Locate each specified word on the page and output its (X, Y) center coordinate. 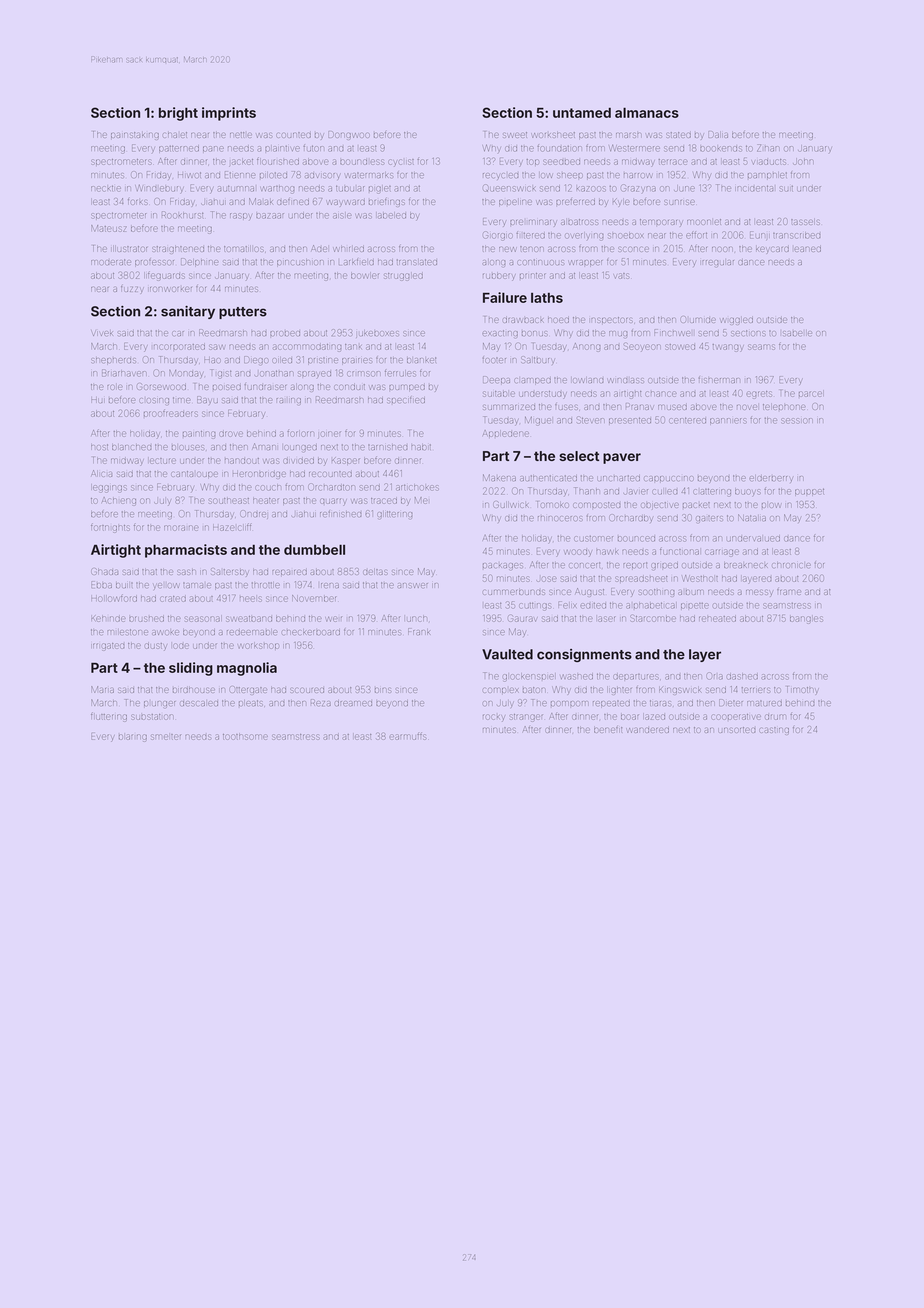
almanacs (647, 112)
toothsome (245, 737)
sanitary (188, 312)
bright (178, 114)
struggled (403, 276)
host (99, 447)
